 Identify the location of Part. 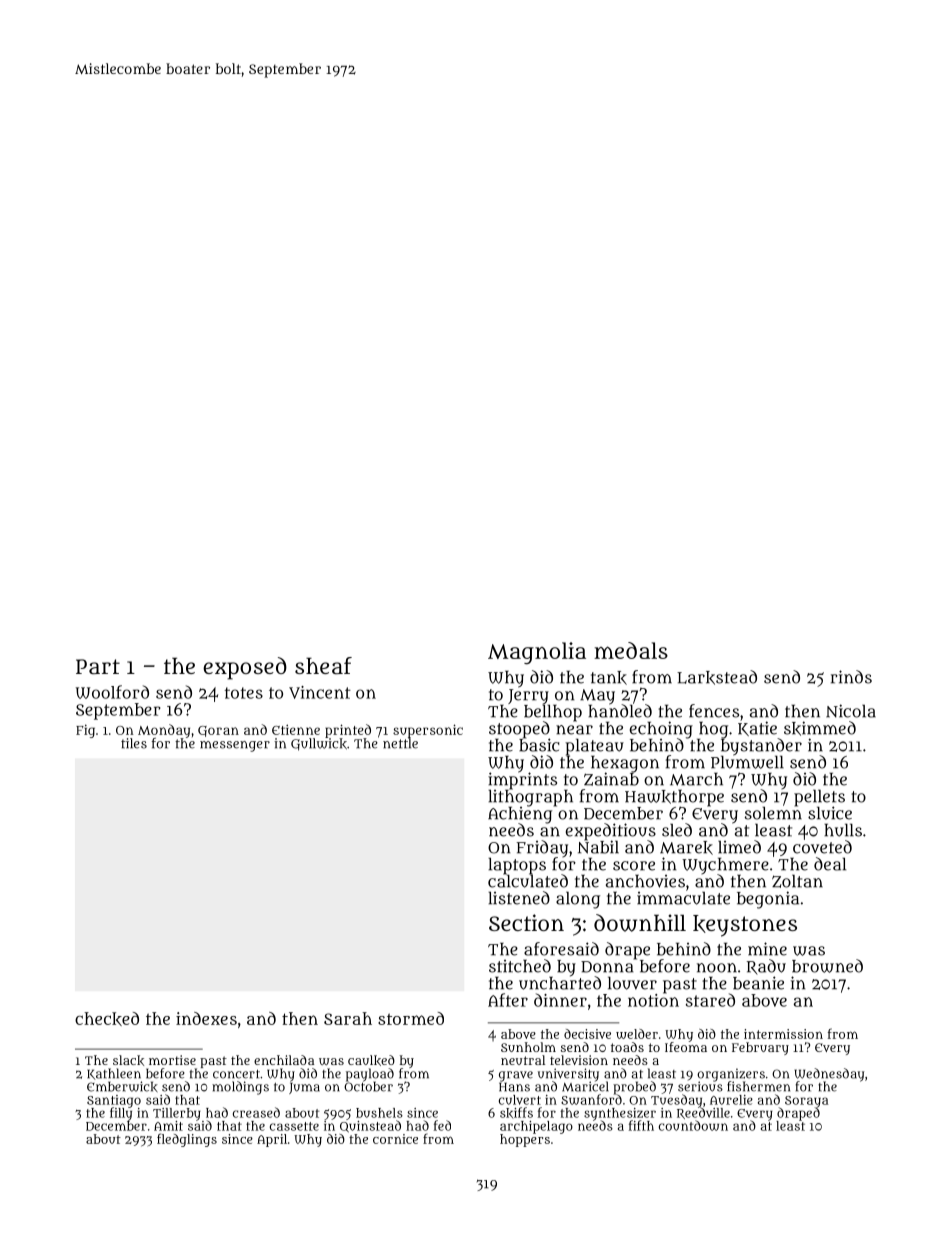
(98, 666).
